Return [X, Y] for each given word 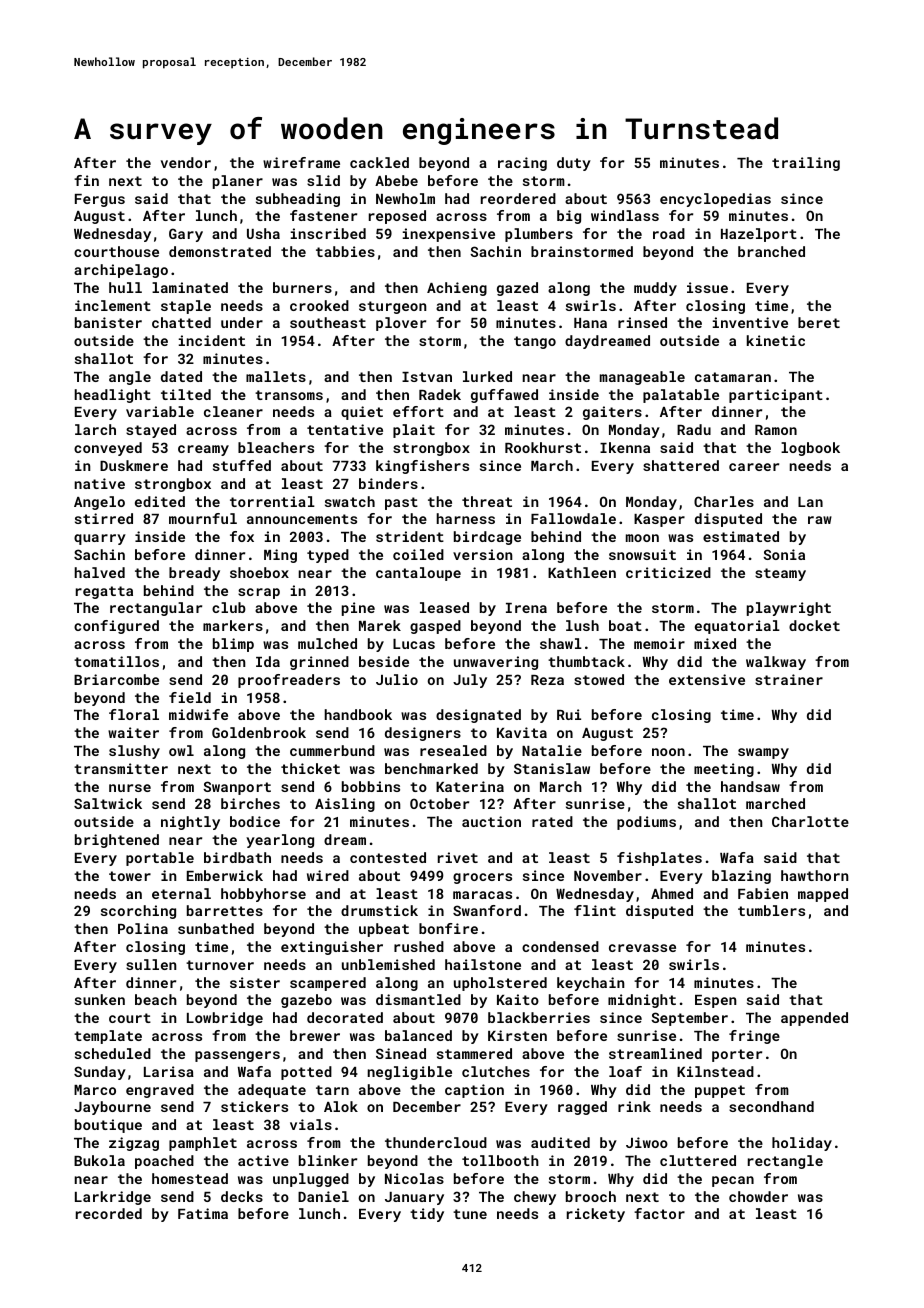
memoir [659, 643]
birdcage [487, 538]
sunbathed [216, 928]
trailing [806, 164]
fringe [754, 1037]
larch [95, 429]
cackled [379, 162]
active [263, 1160]
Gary [186, 235]
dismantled [418, 999]
